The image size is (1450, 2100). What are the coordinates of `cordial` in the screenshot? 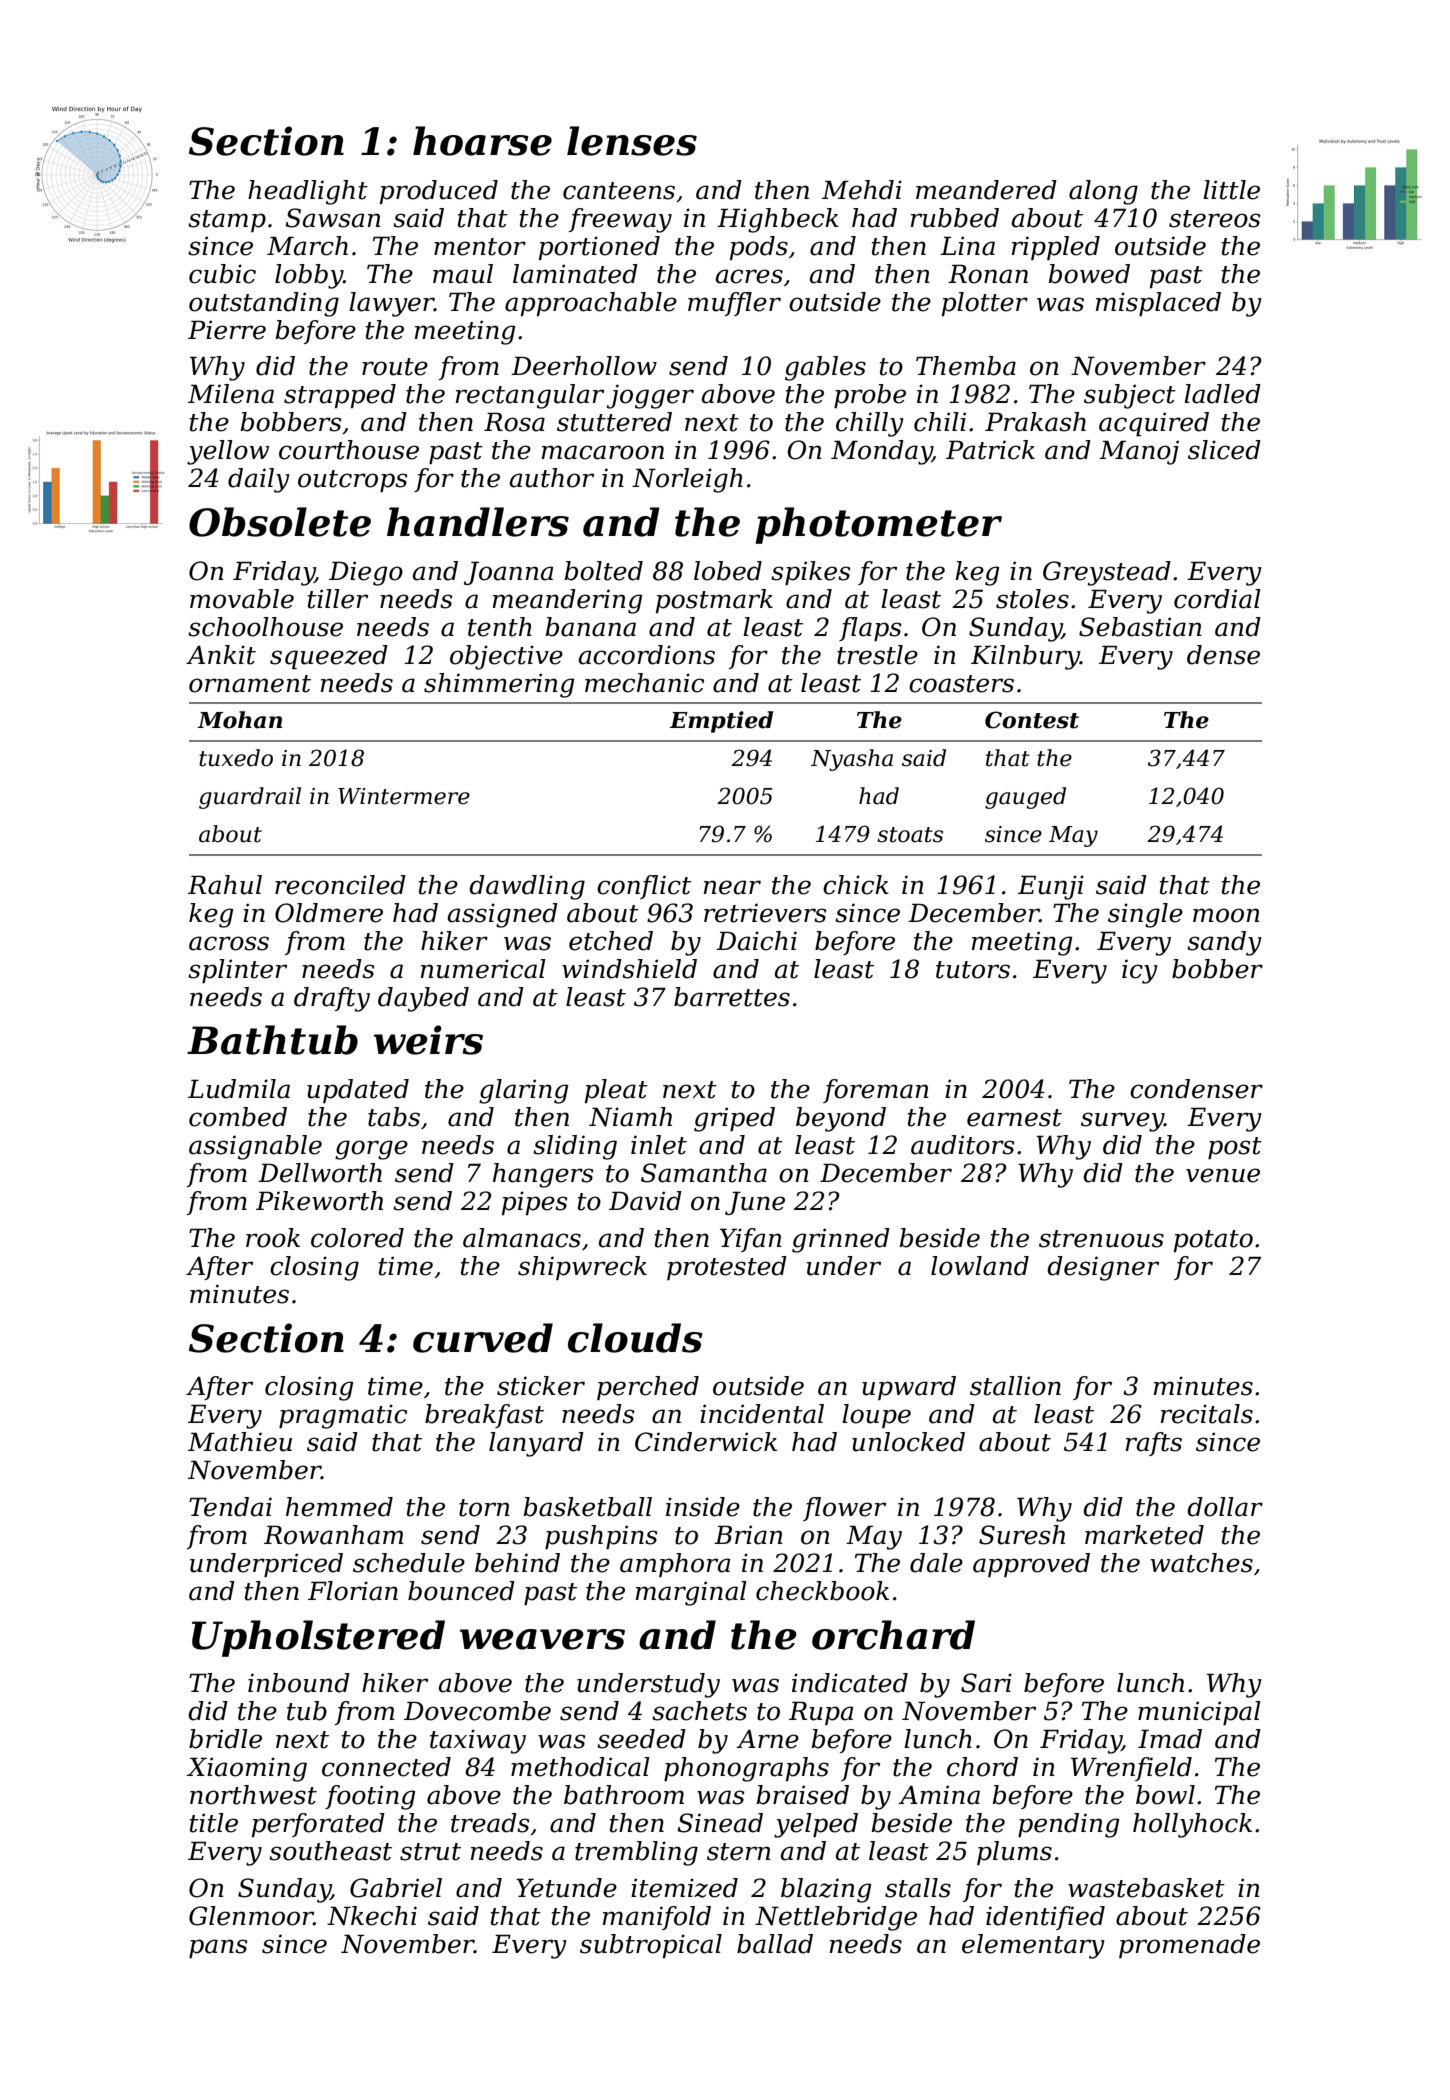 It's located at (1217, 599).
